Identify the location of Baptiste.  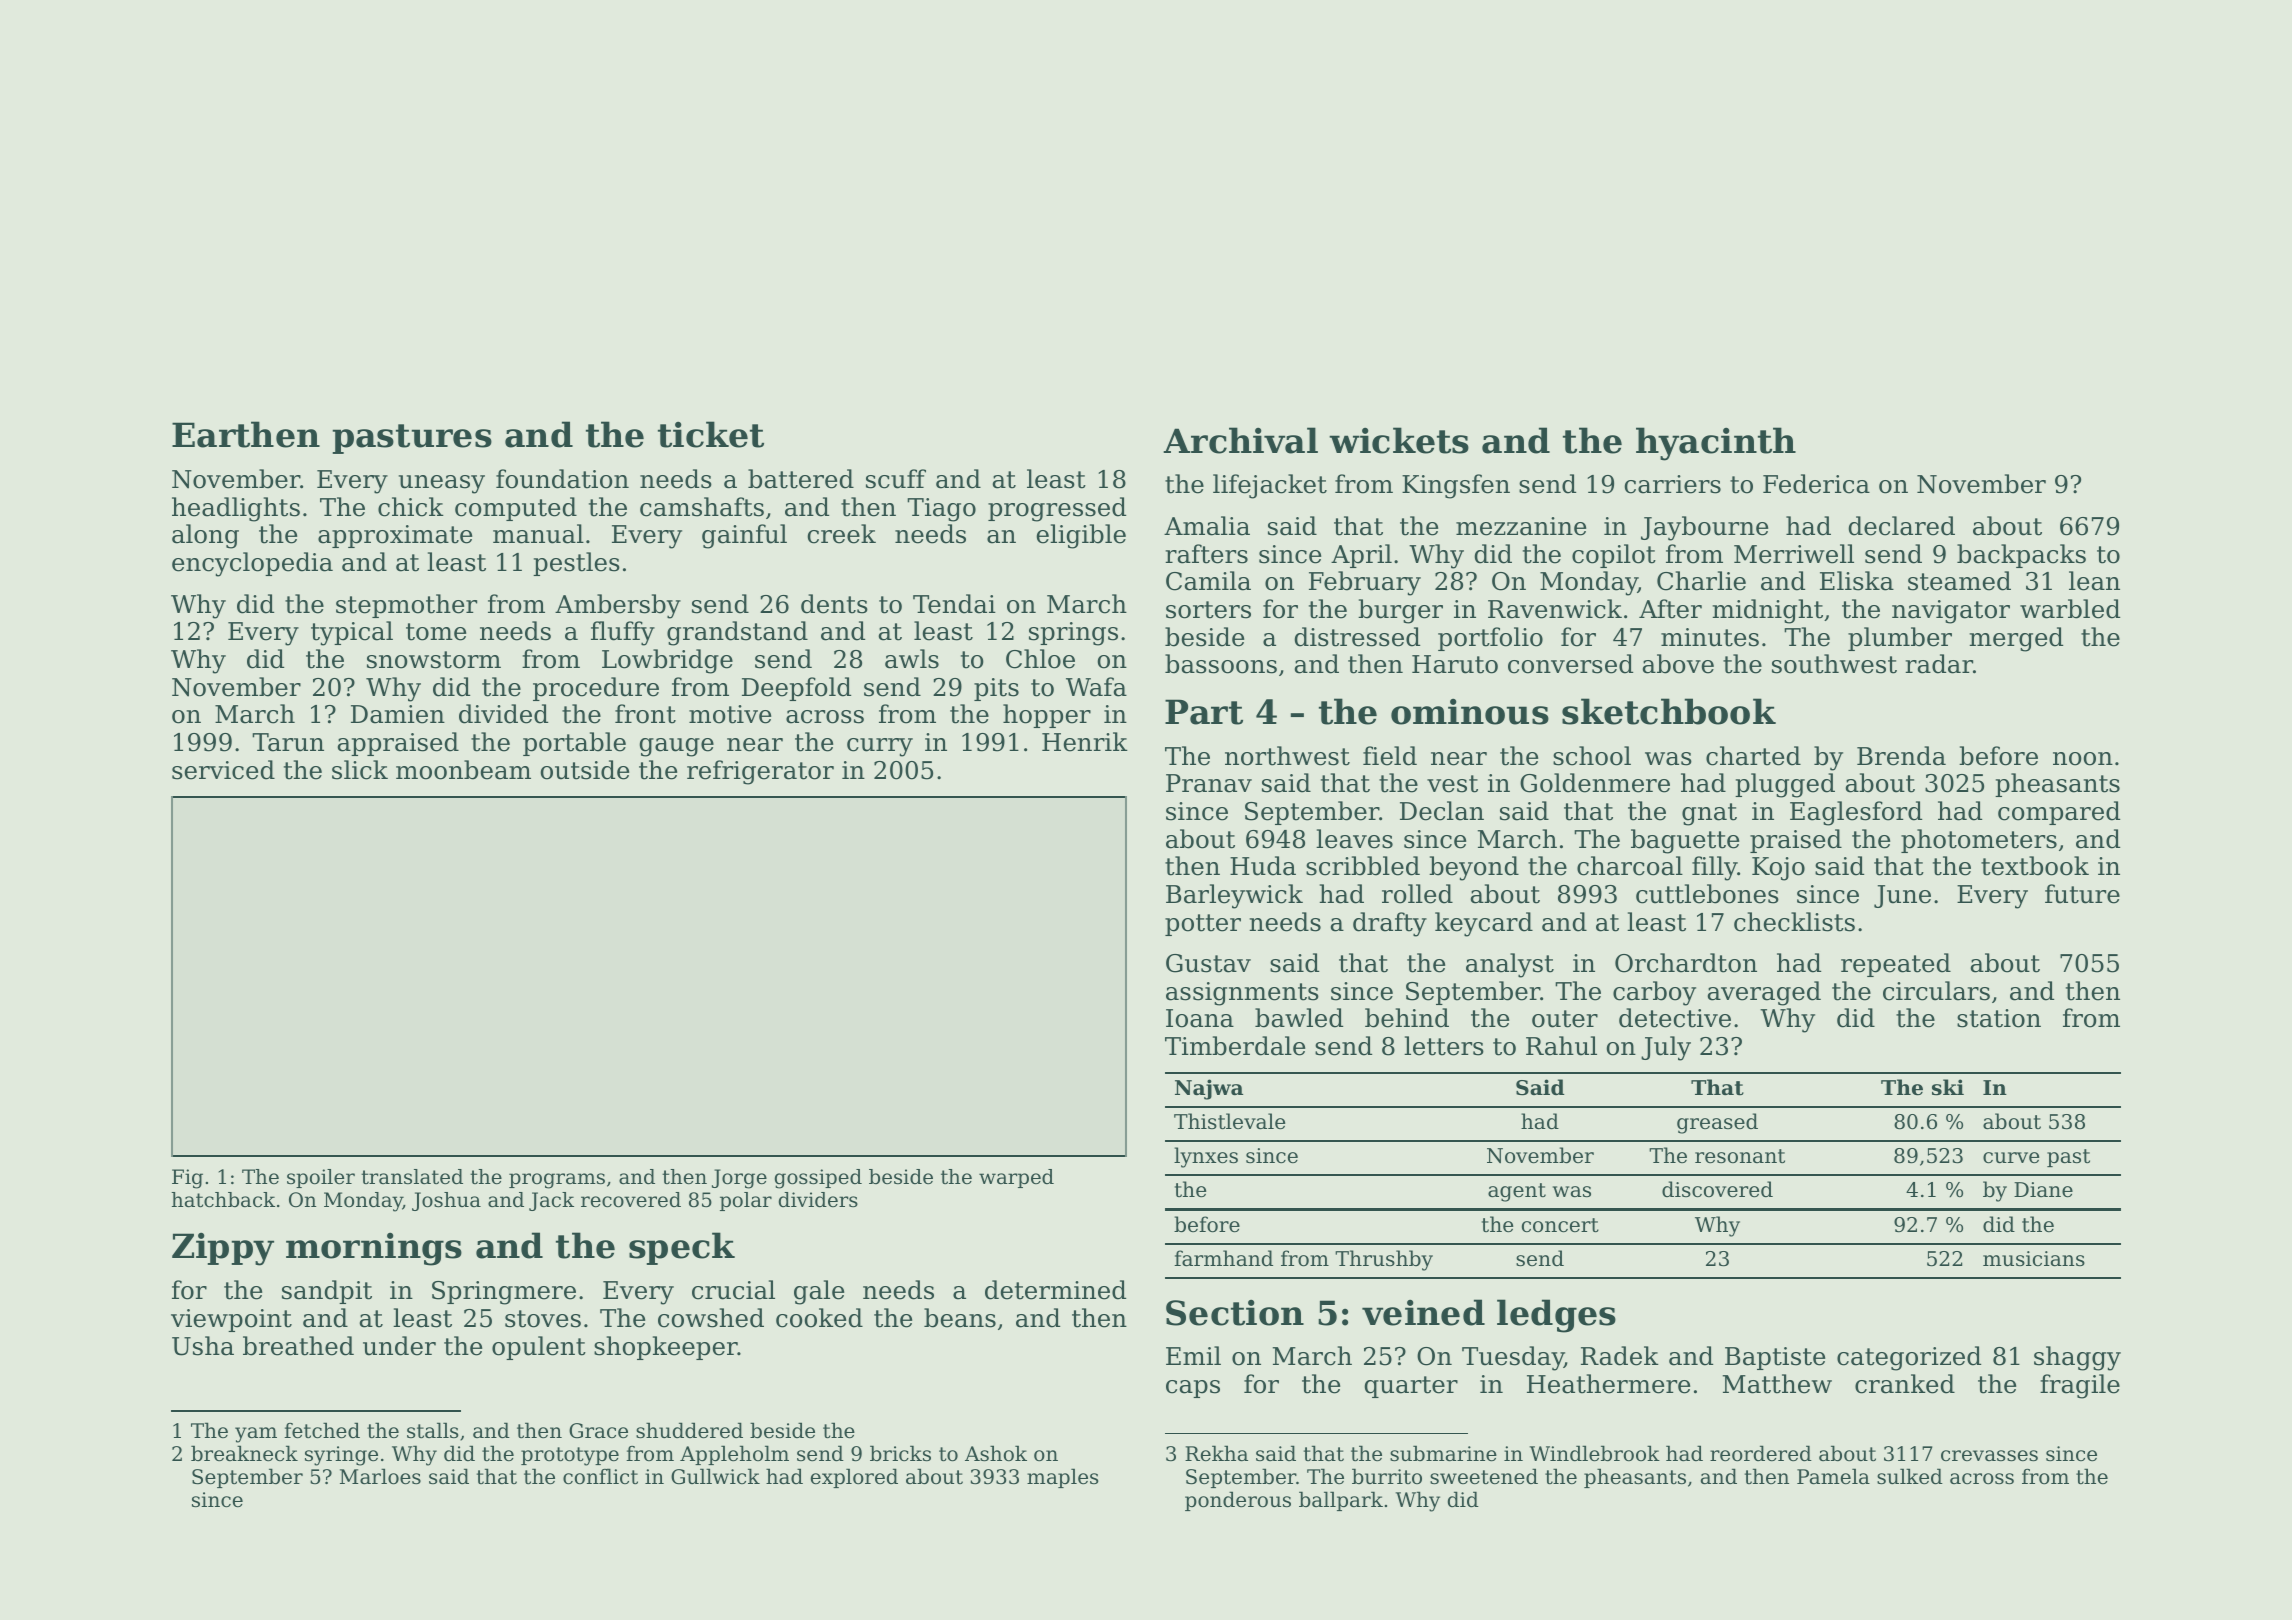
(1775, 1358).
